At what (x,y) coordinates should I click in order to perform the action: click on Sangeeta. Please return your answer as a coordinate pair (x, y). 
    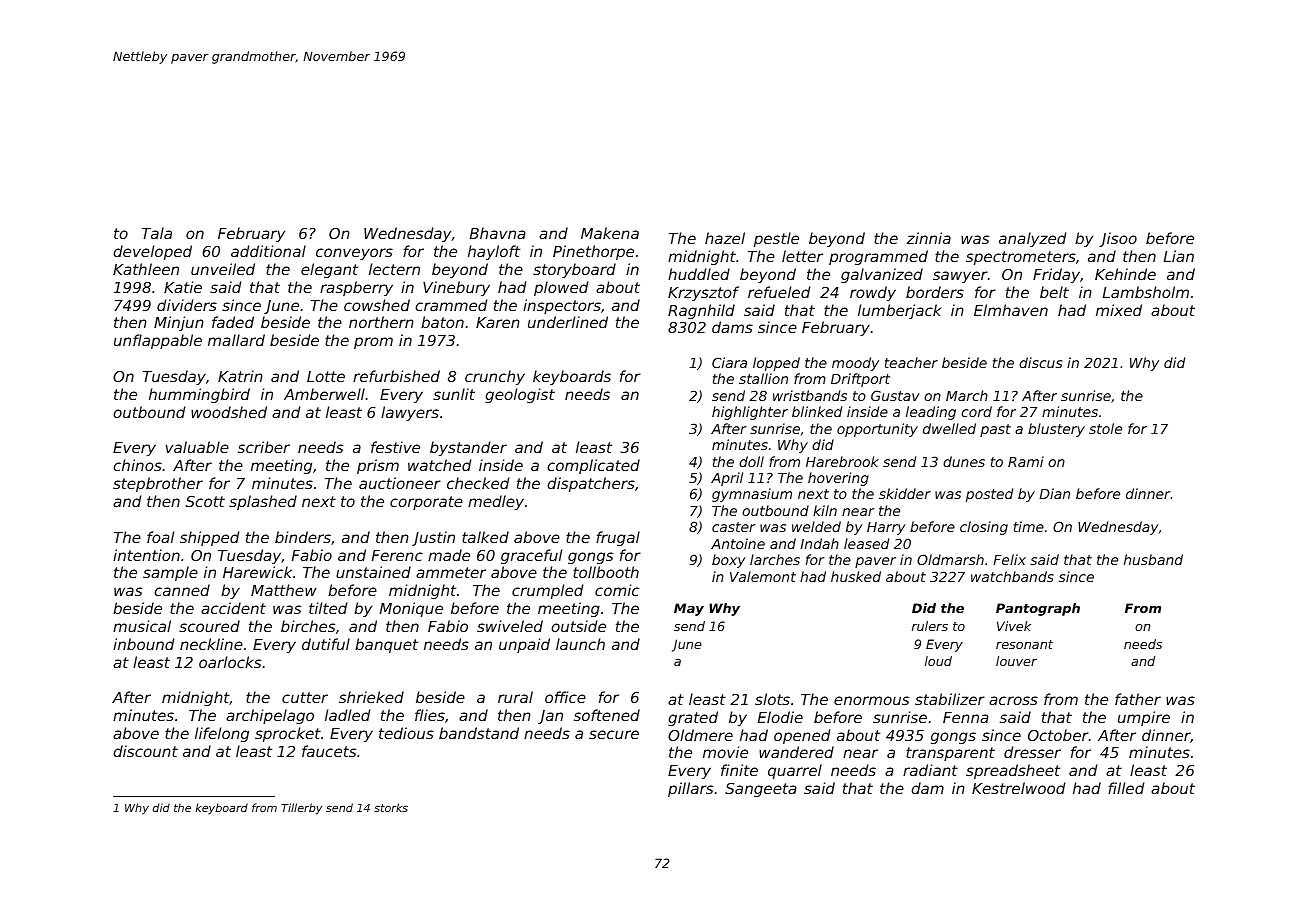
    Looking at the image, I should click on (760, 790).
